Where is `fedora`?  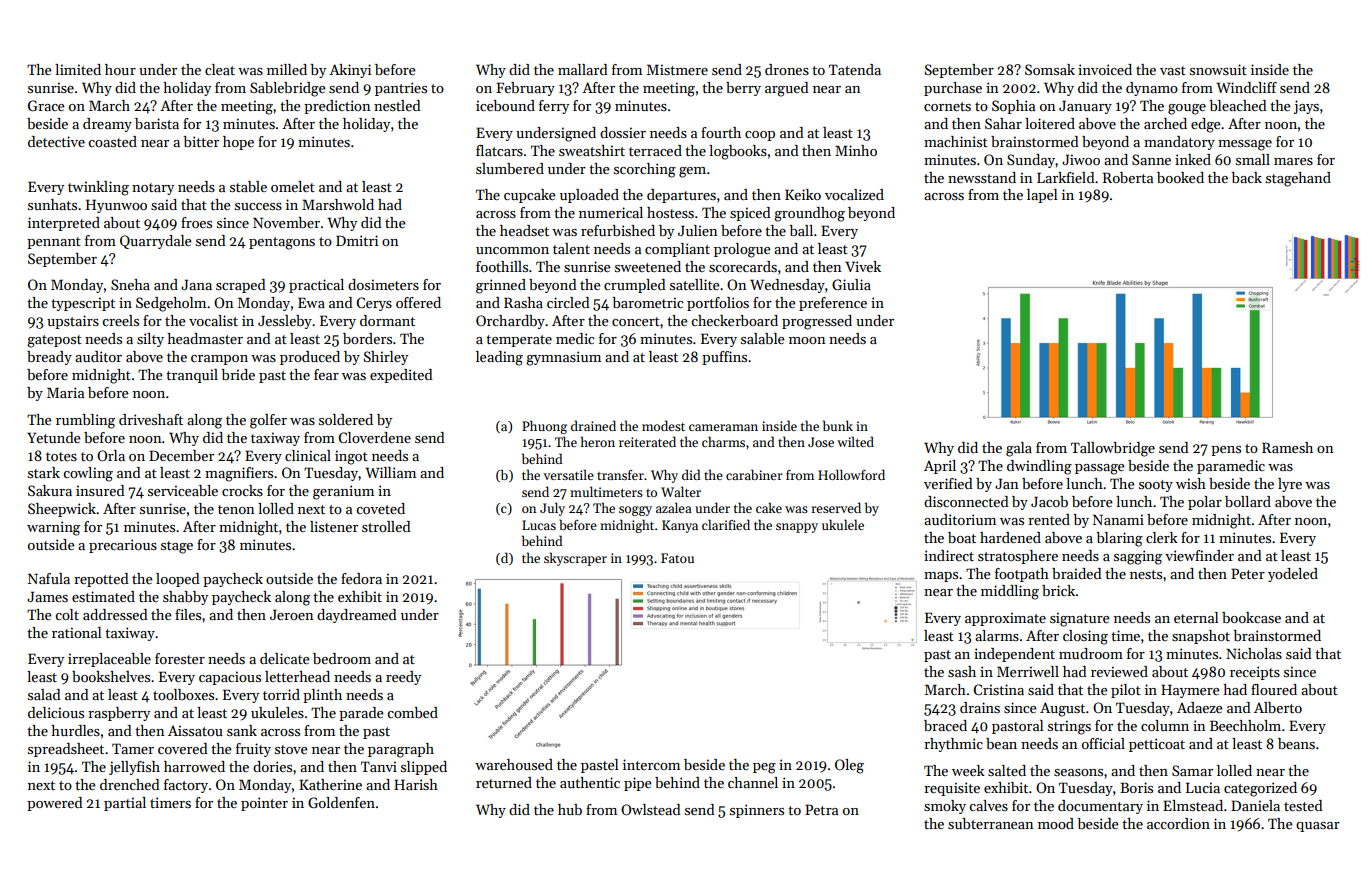
fedora is located at coordinates (361, 578).
